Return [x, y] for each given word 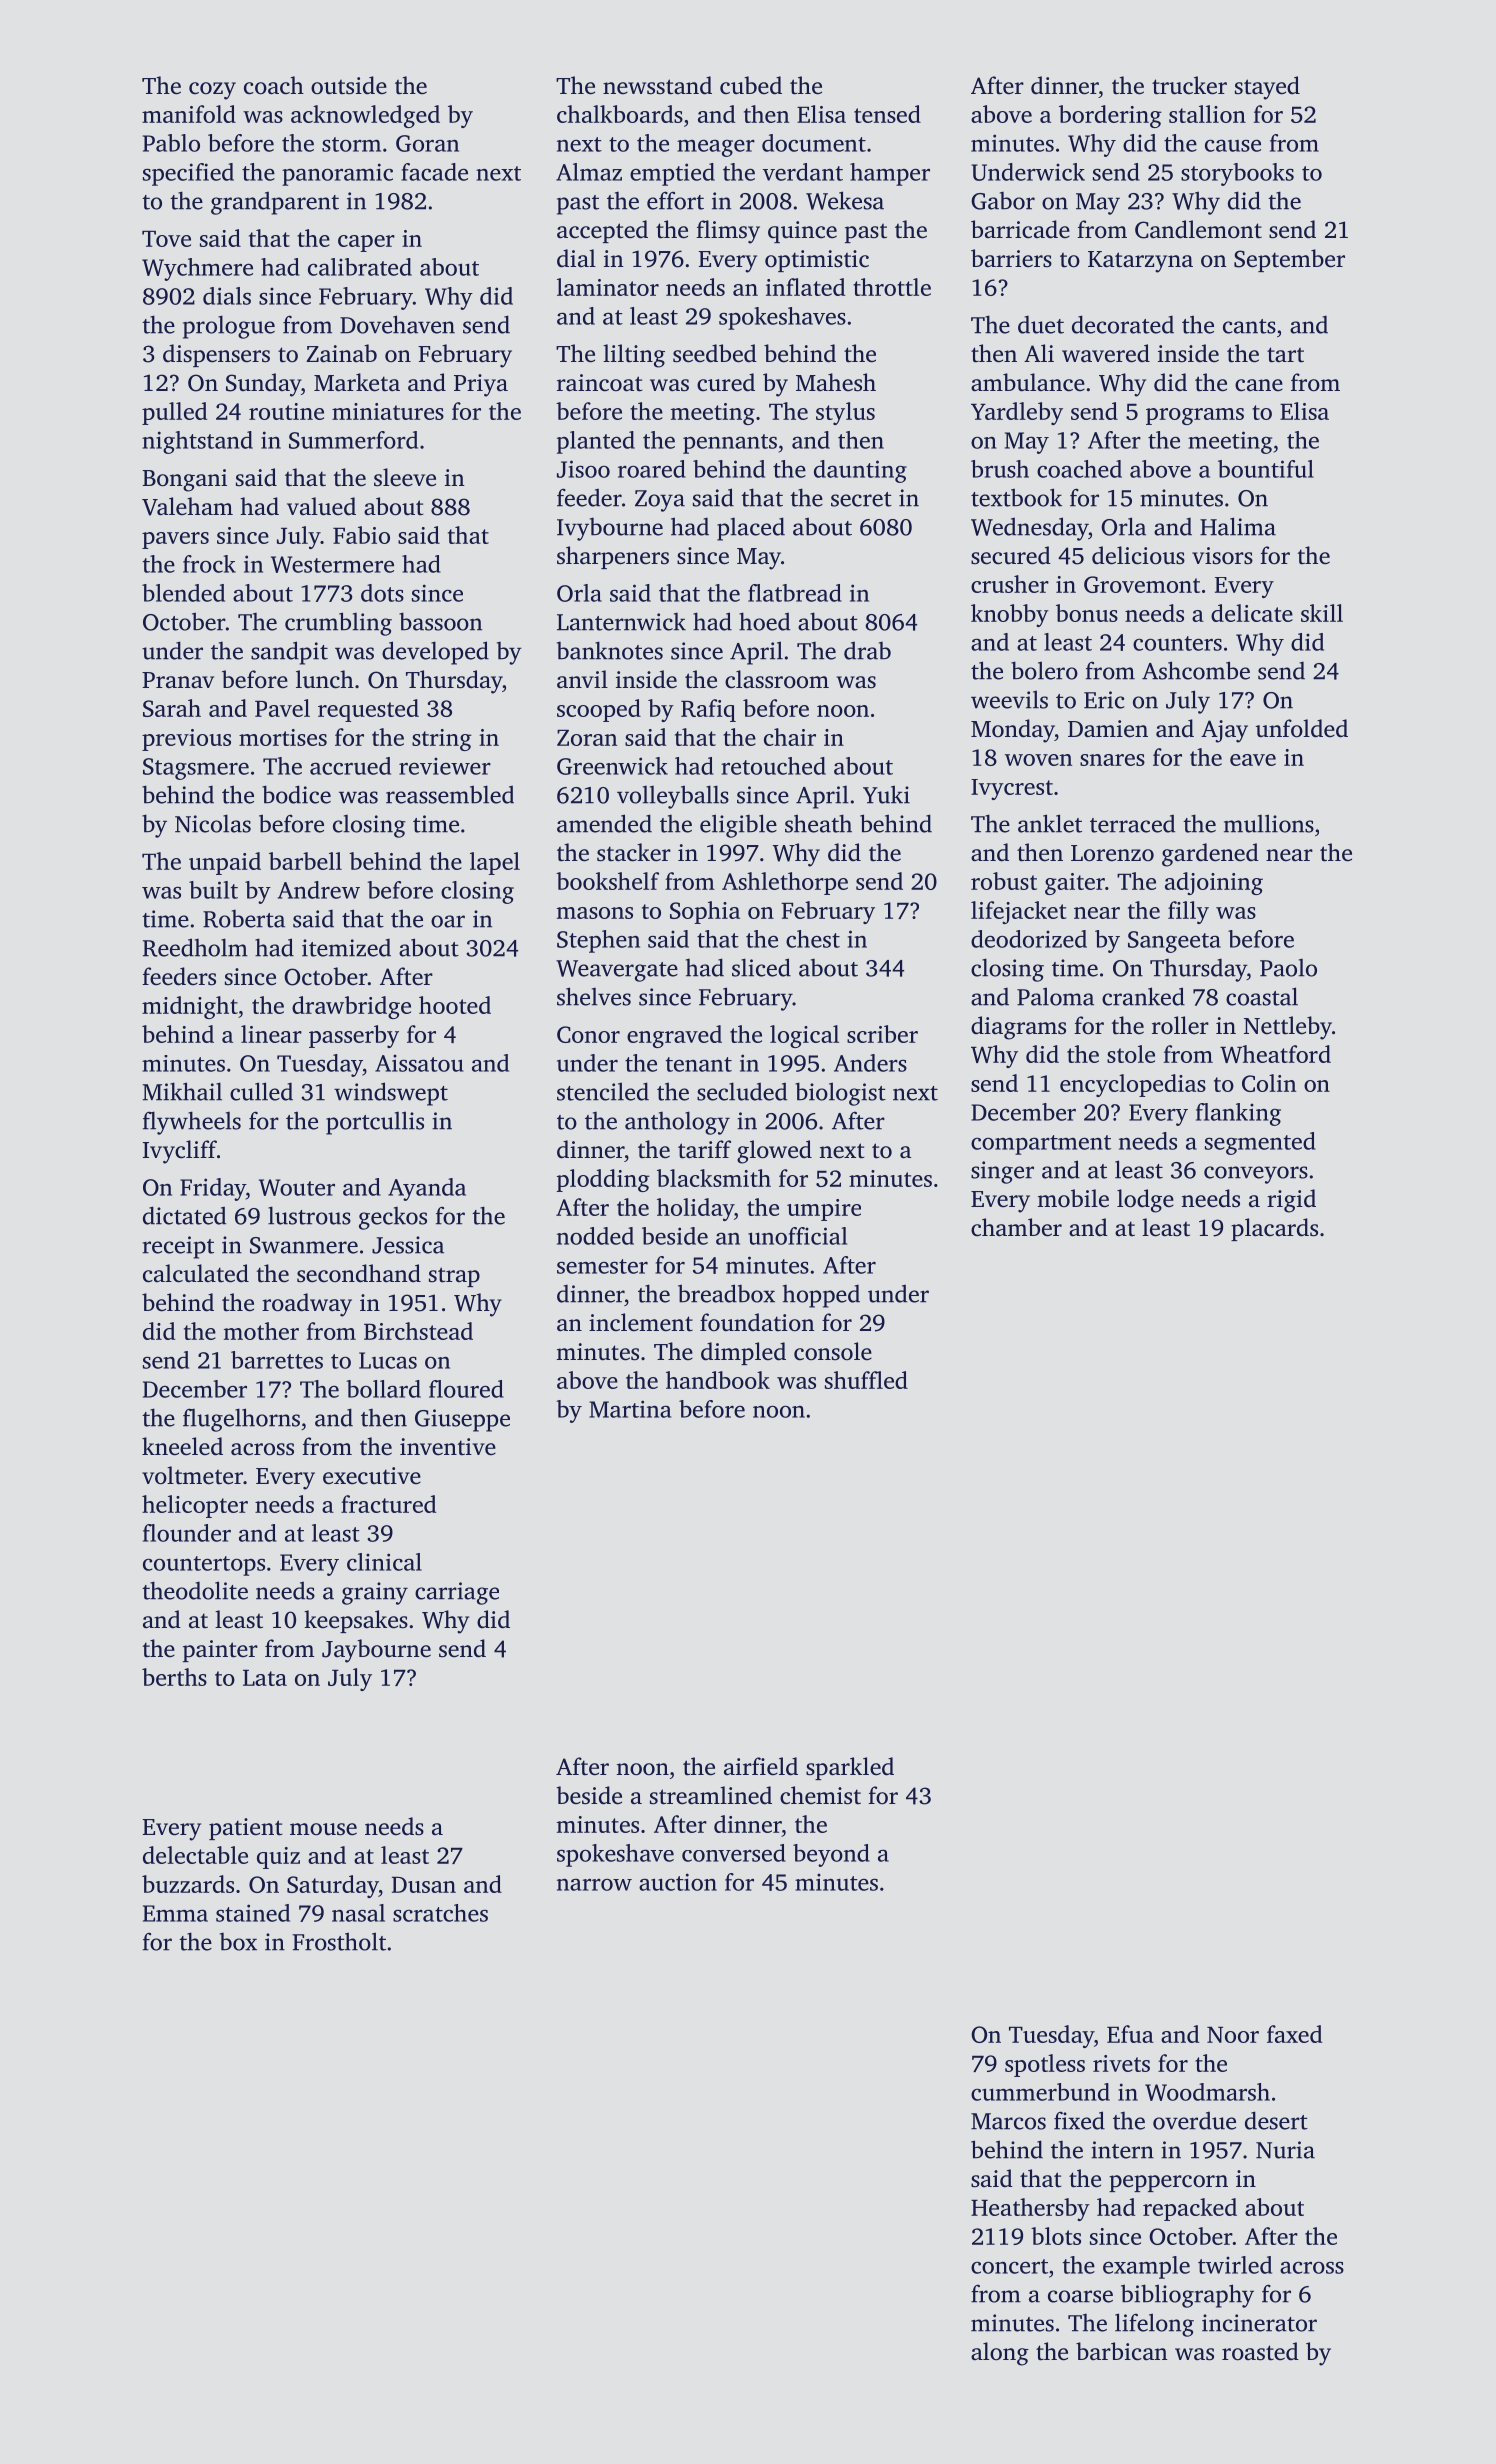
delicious [1138, 555]
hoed [764, 621]
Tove [166, 239]
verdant [802, 172]
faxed [1294, 2034]
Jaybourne [376, 1651]
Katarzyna [1140, 262]
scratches [440, 1913]
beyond [831, 1855]
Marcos [1008, 2121]
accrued [350, 766]
